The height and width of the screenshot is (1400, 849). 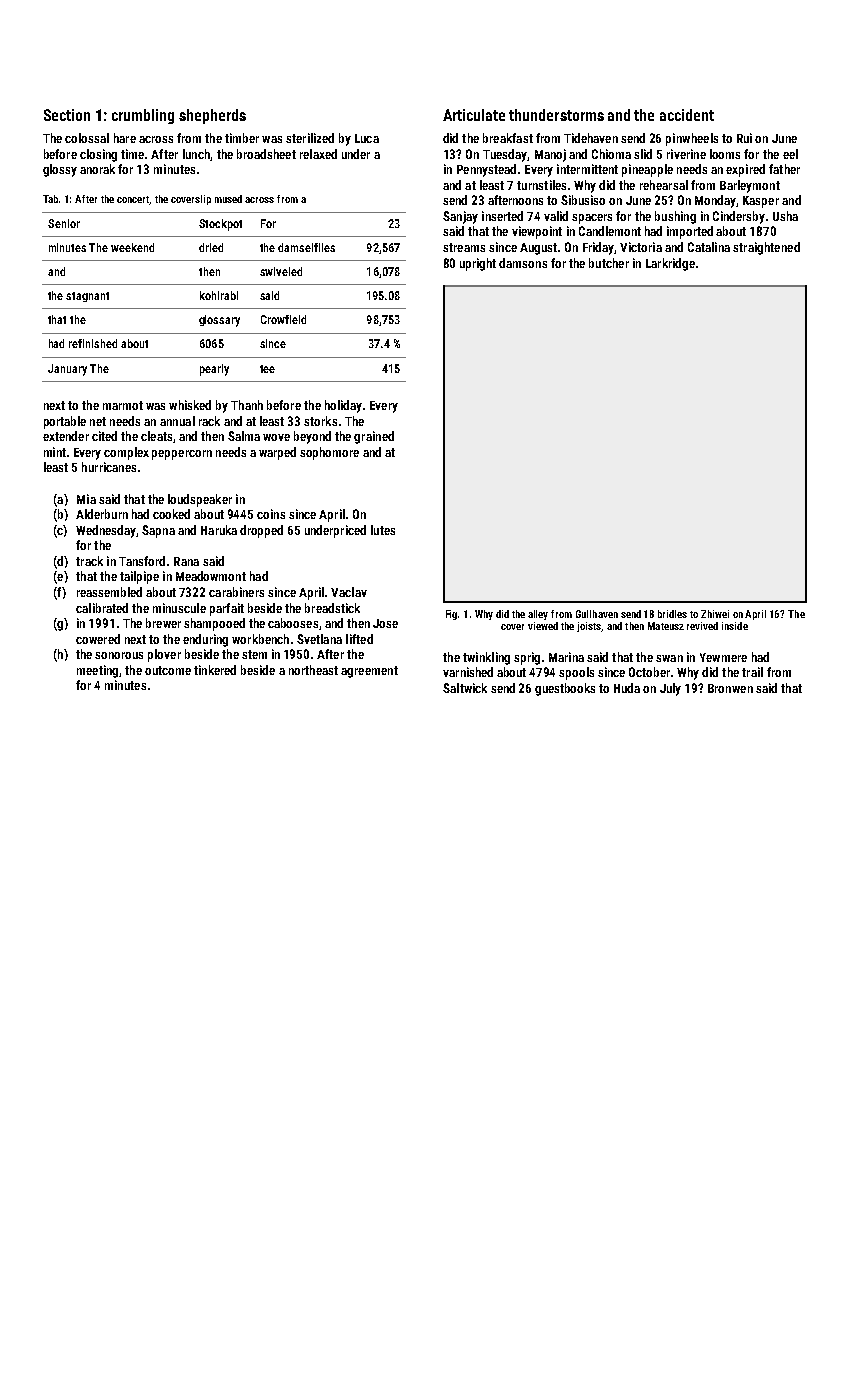 What do you see at coordinates (163, 623) in the screenshot?
I see `brewer` at bounding box center [163, 623].
